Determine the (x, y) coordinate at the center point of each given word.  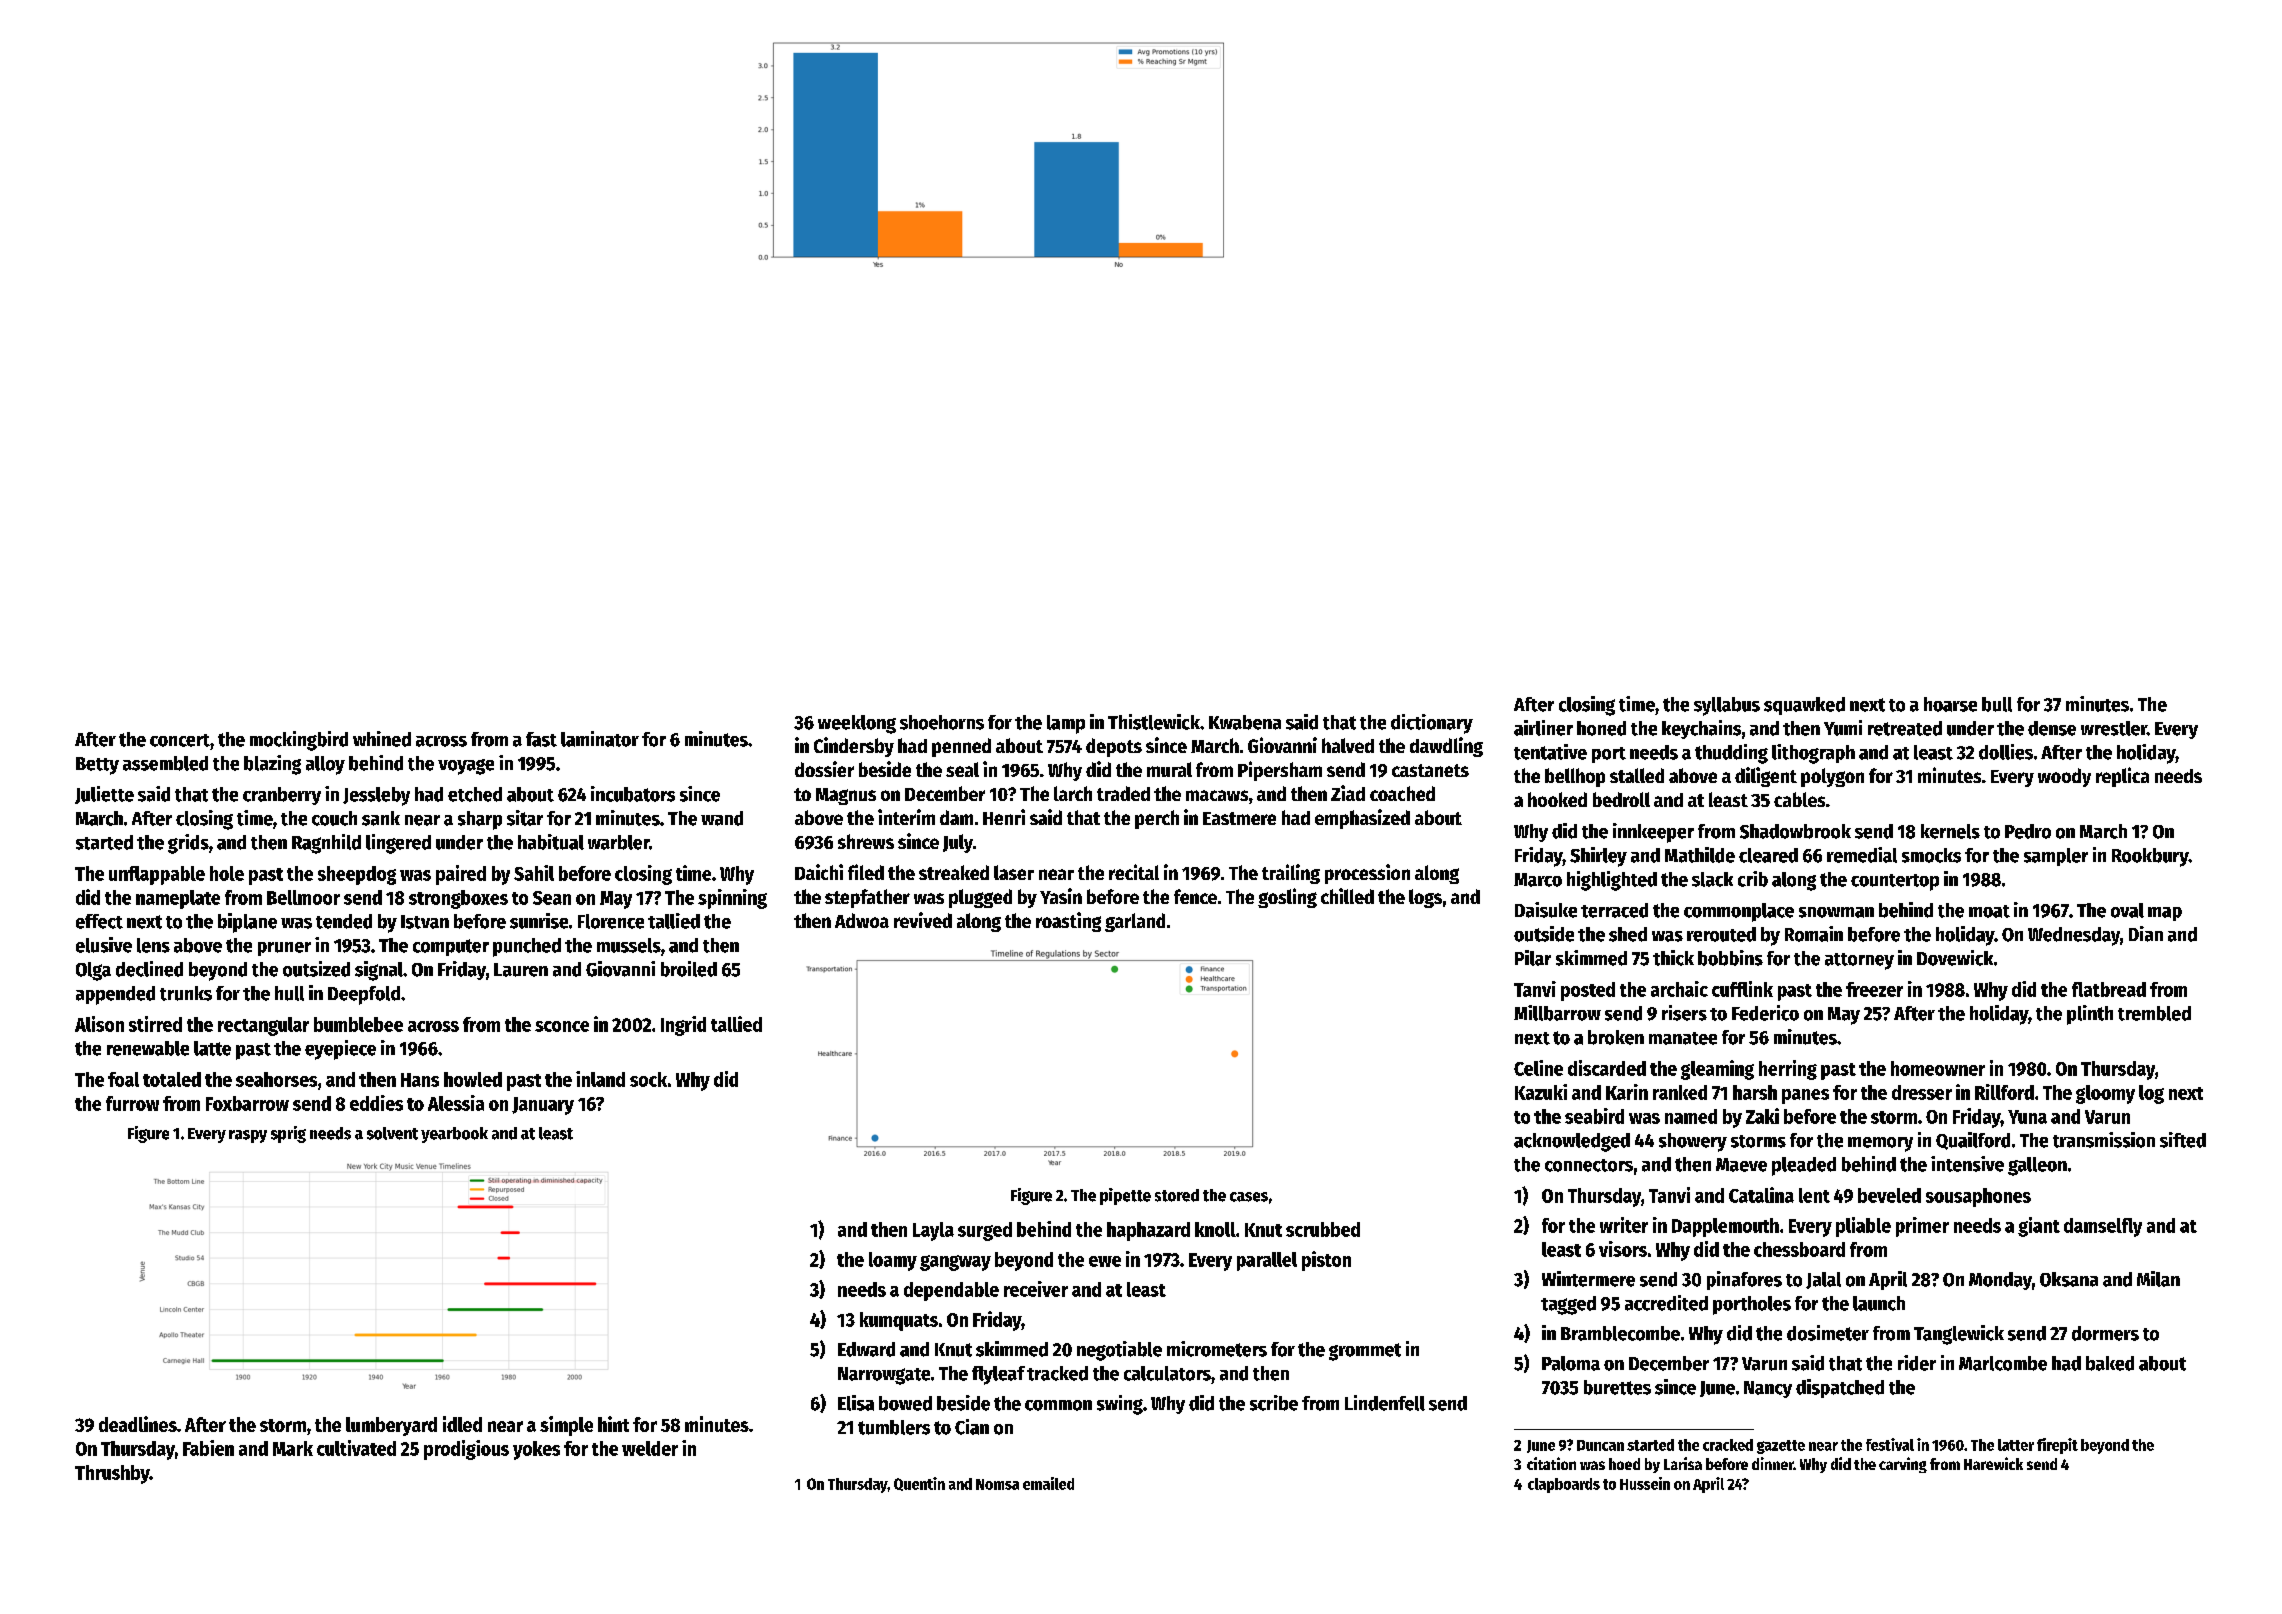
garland (1135, 922)
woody (2064, 777)
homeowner (1938, 1068)
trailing (1291, 874)
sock (648, 1079)
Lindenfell (1385, 1403)
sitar (525, 818)
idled (462, 1424)
